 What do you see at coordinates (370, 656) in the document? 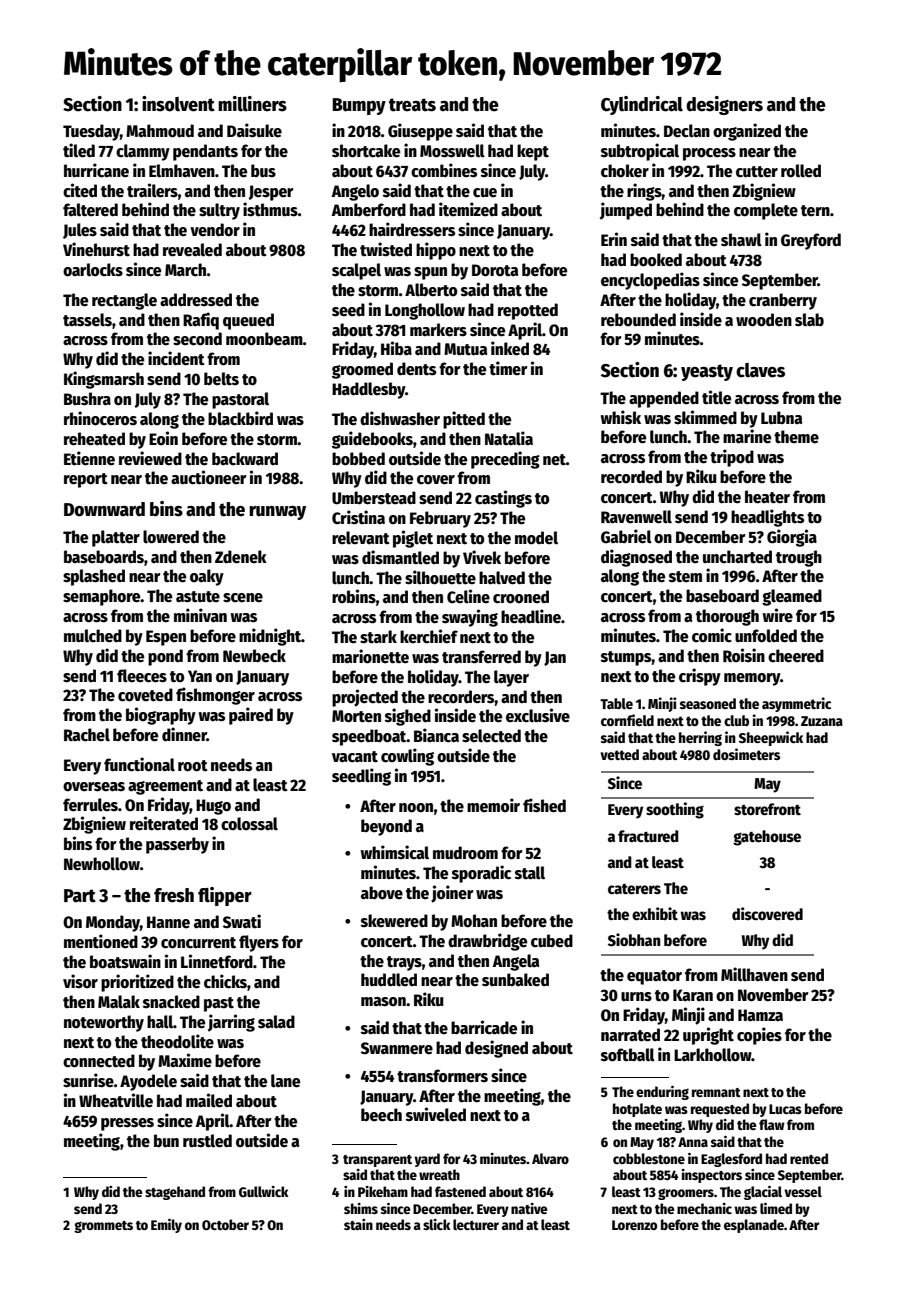
I see `marionette` at bounding box center [370, 656].
